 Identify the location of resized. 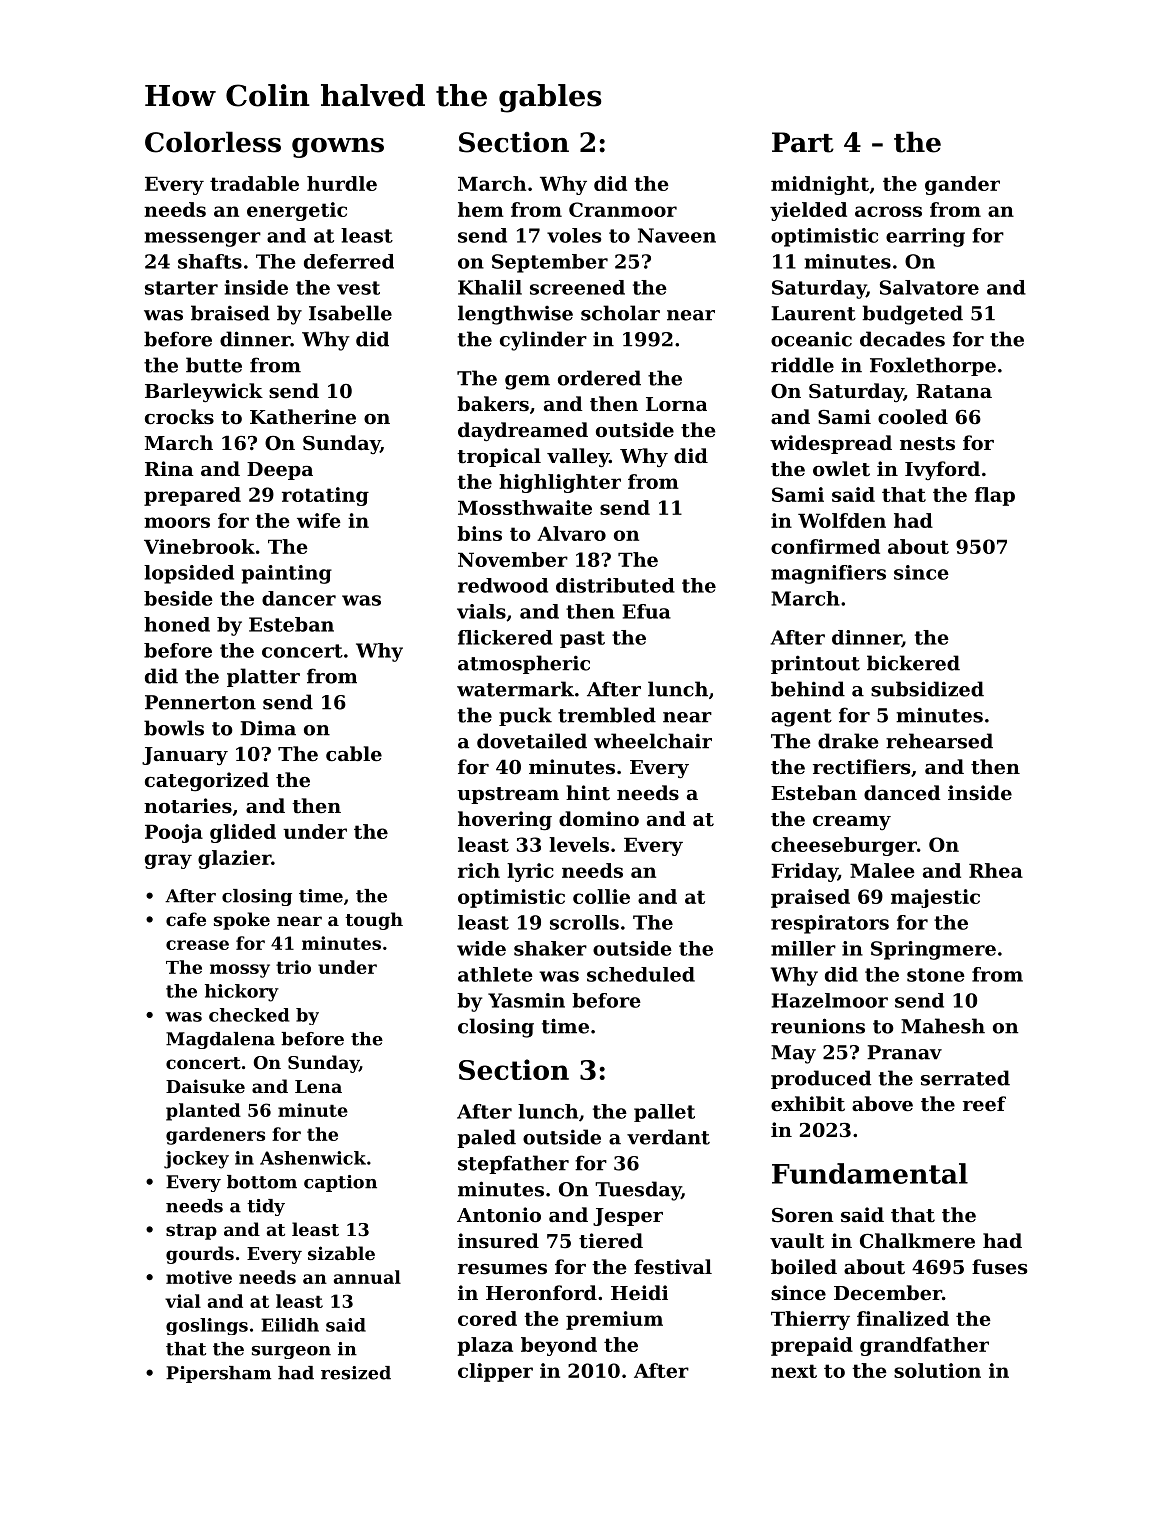
(356, 1373).
